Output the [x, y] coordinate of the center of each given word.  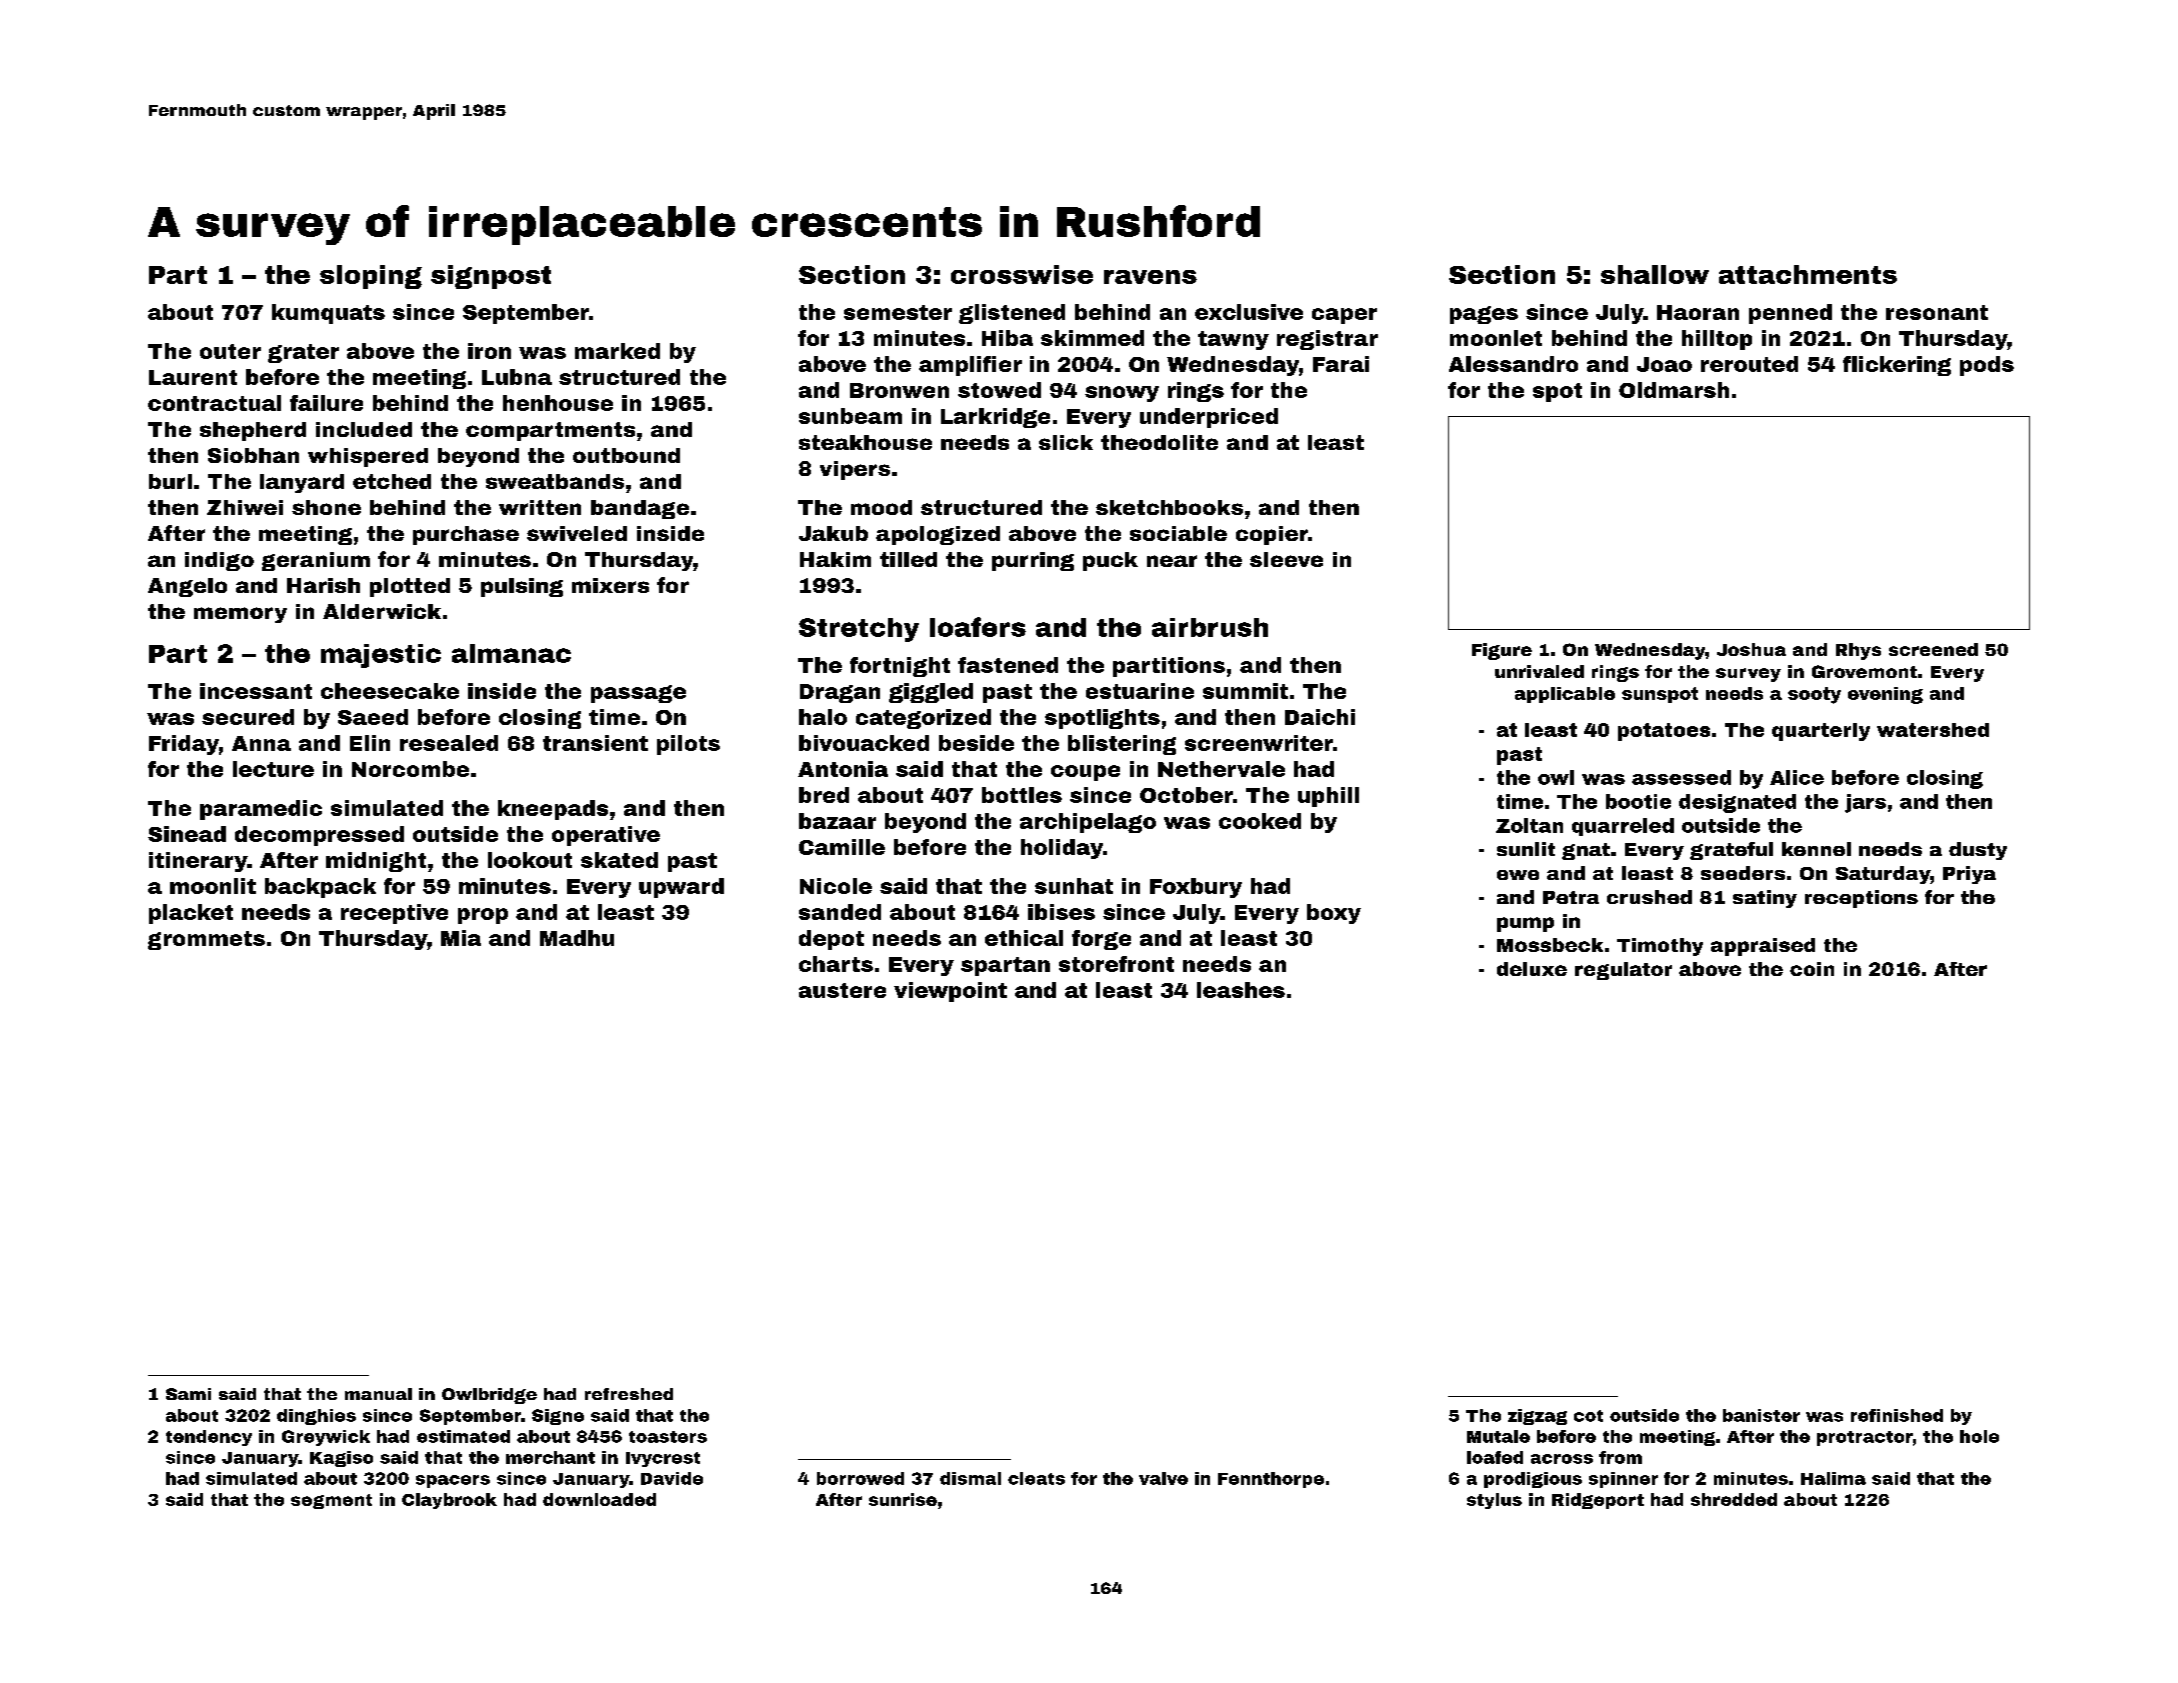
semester [898, 312]
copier [1272, 535]
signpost [491, 277]
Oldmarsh [1674, 390]
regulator [1623, 971]
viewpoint [950, 992]
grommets [206, 940]
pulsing [522, 587]
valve [1163, 1478]
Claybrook [449, 1501]
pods [1987, 366]
